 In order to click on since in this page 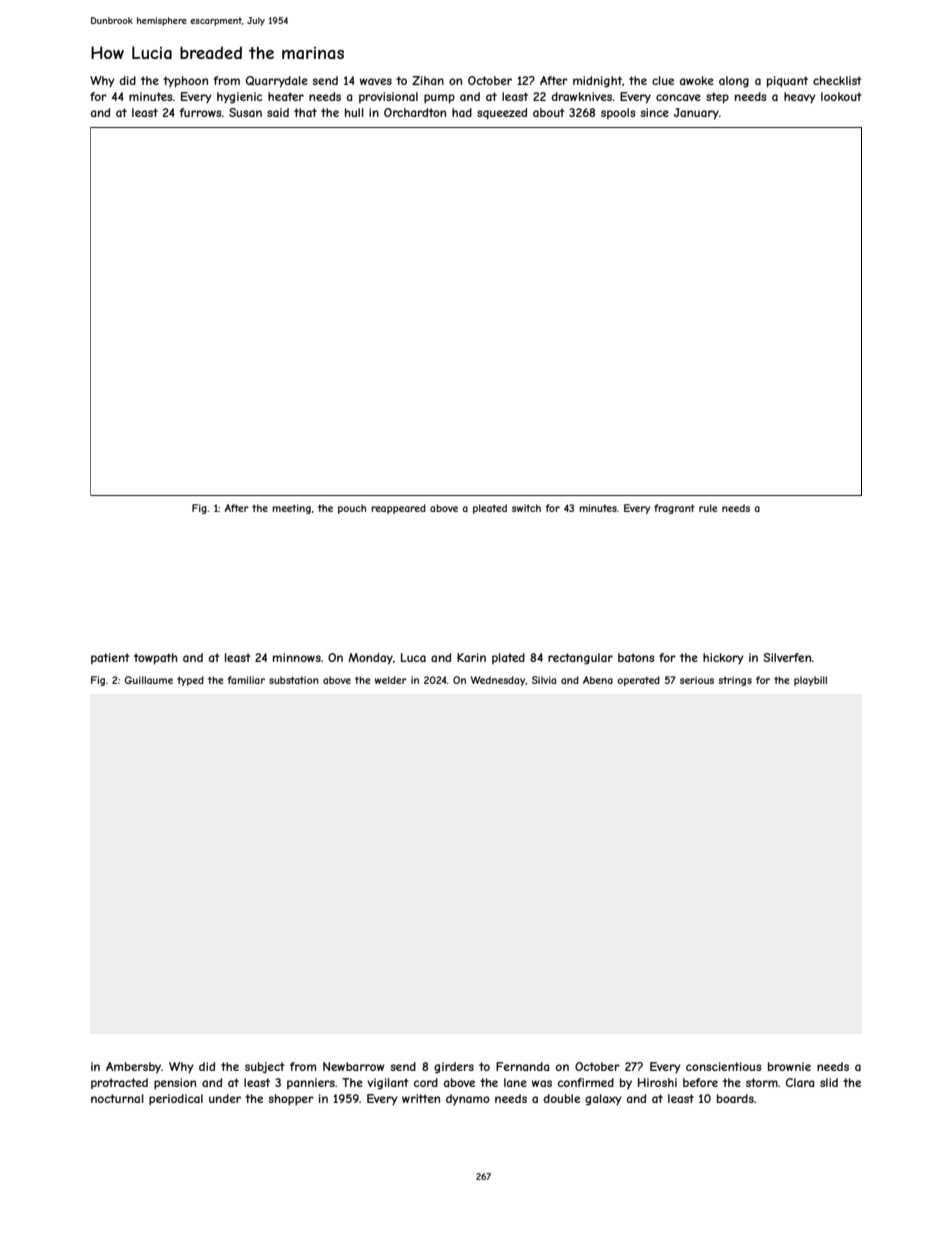, I will do `click(654, 112)`.
